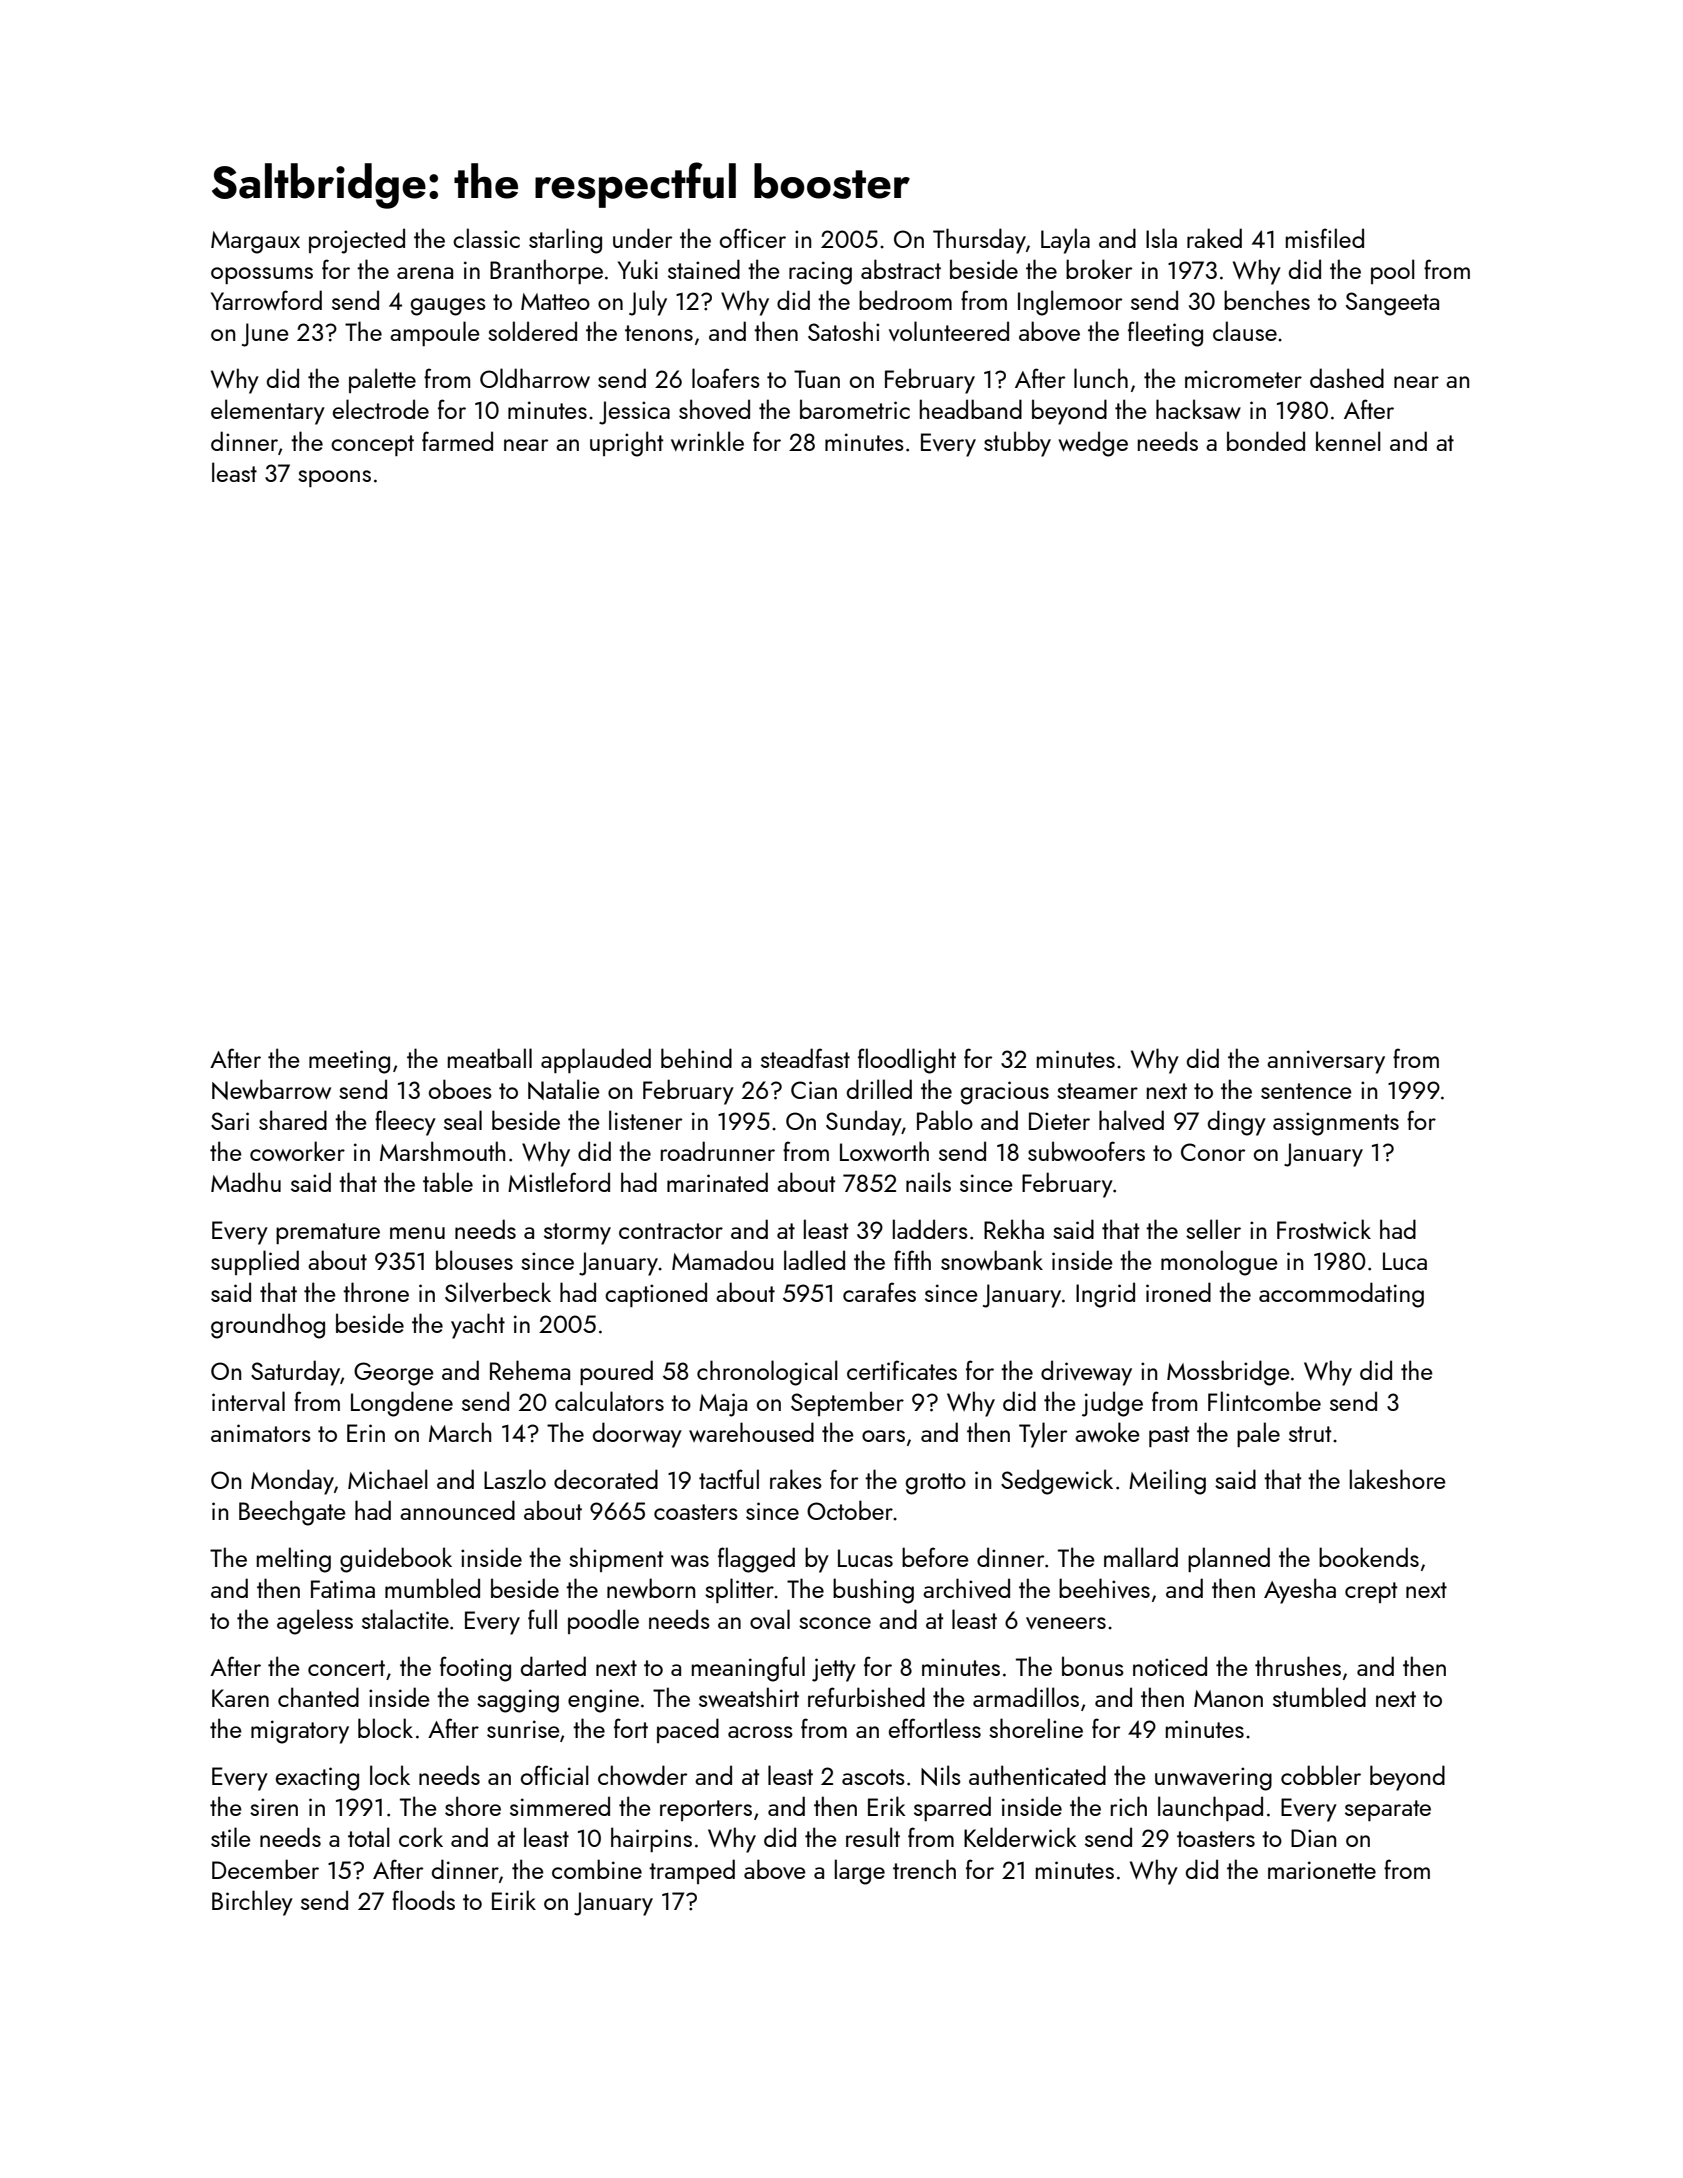 The image size is (1683, 2178). I want to click on June, so click(265, 335).
